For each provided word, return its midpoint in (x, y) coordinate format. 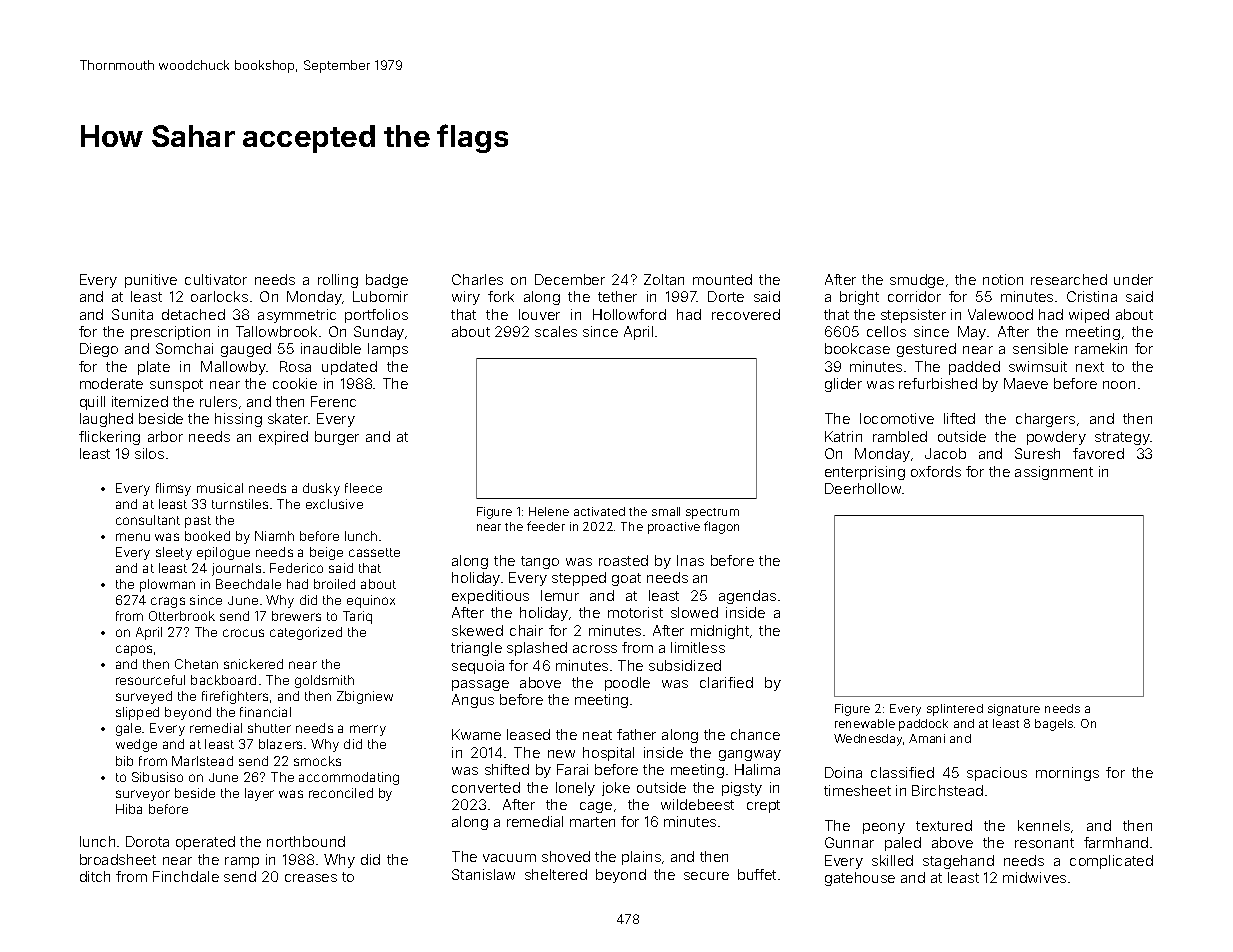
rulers (218, 401)
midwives (1034, 877)
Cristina (1092, 296)
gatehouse (860, 879)
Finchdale (186, 876)
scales (556, 331)
